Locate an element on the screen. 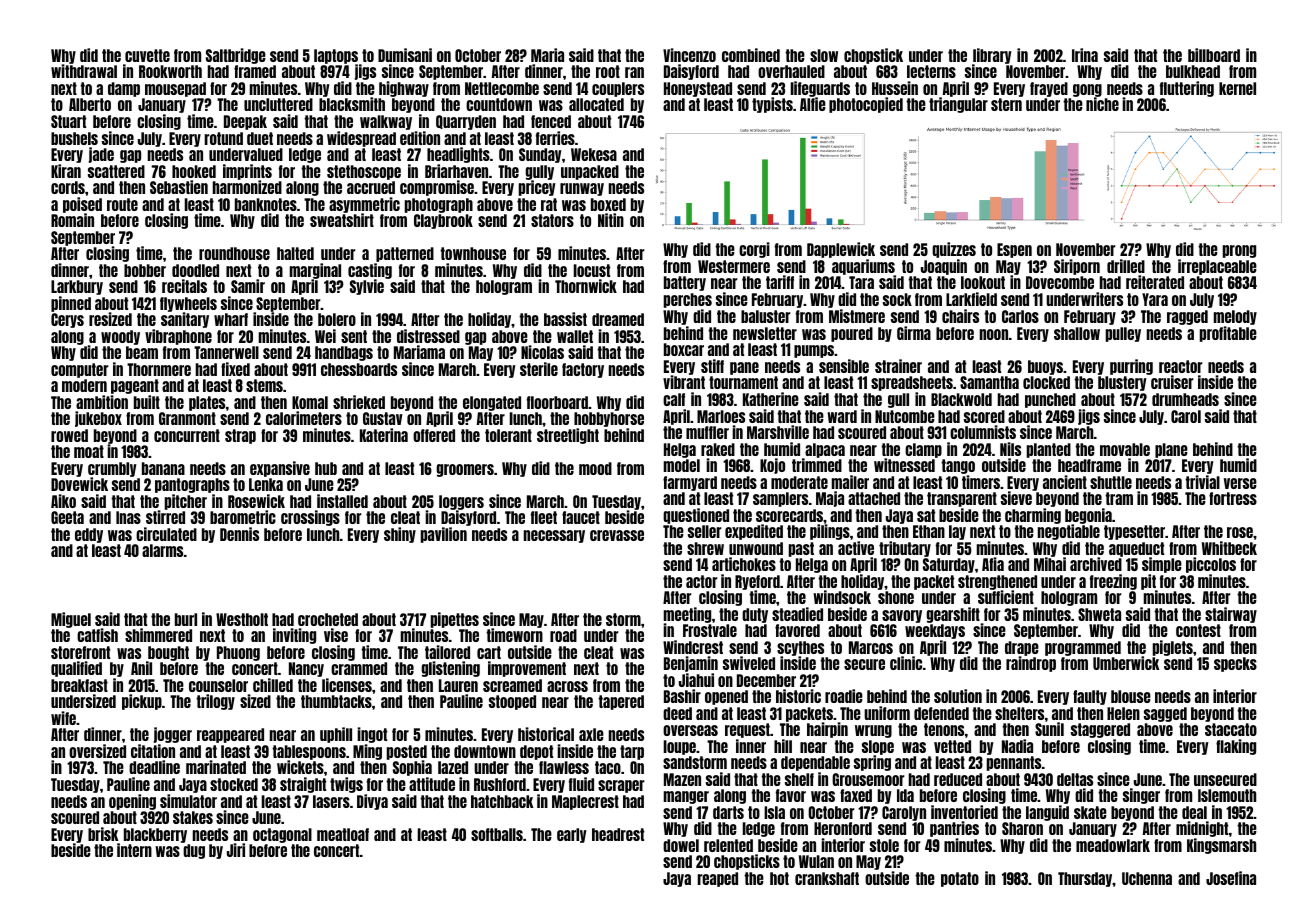 Image resolution: width=1308 pixels, height=924 pixels. billboard is located at coordinates (1214, 55).
